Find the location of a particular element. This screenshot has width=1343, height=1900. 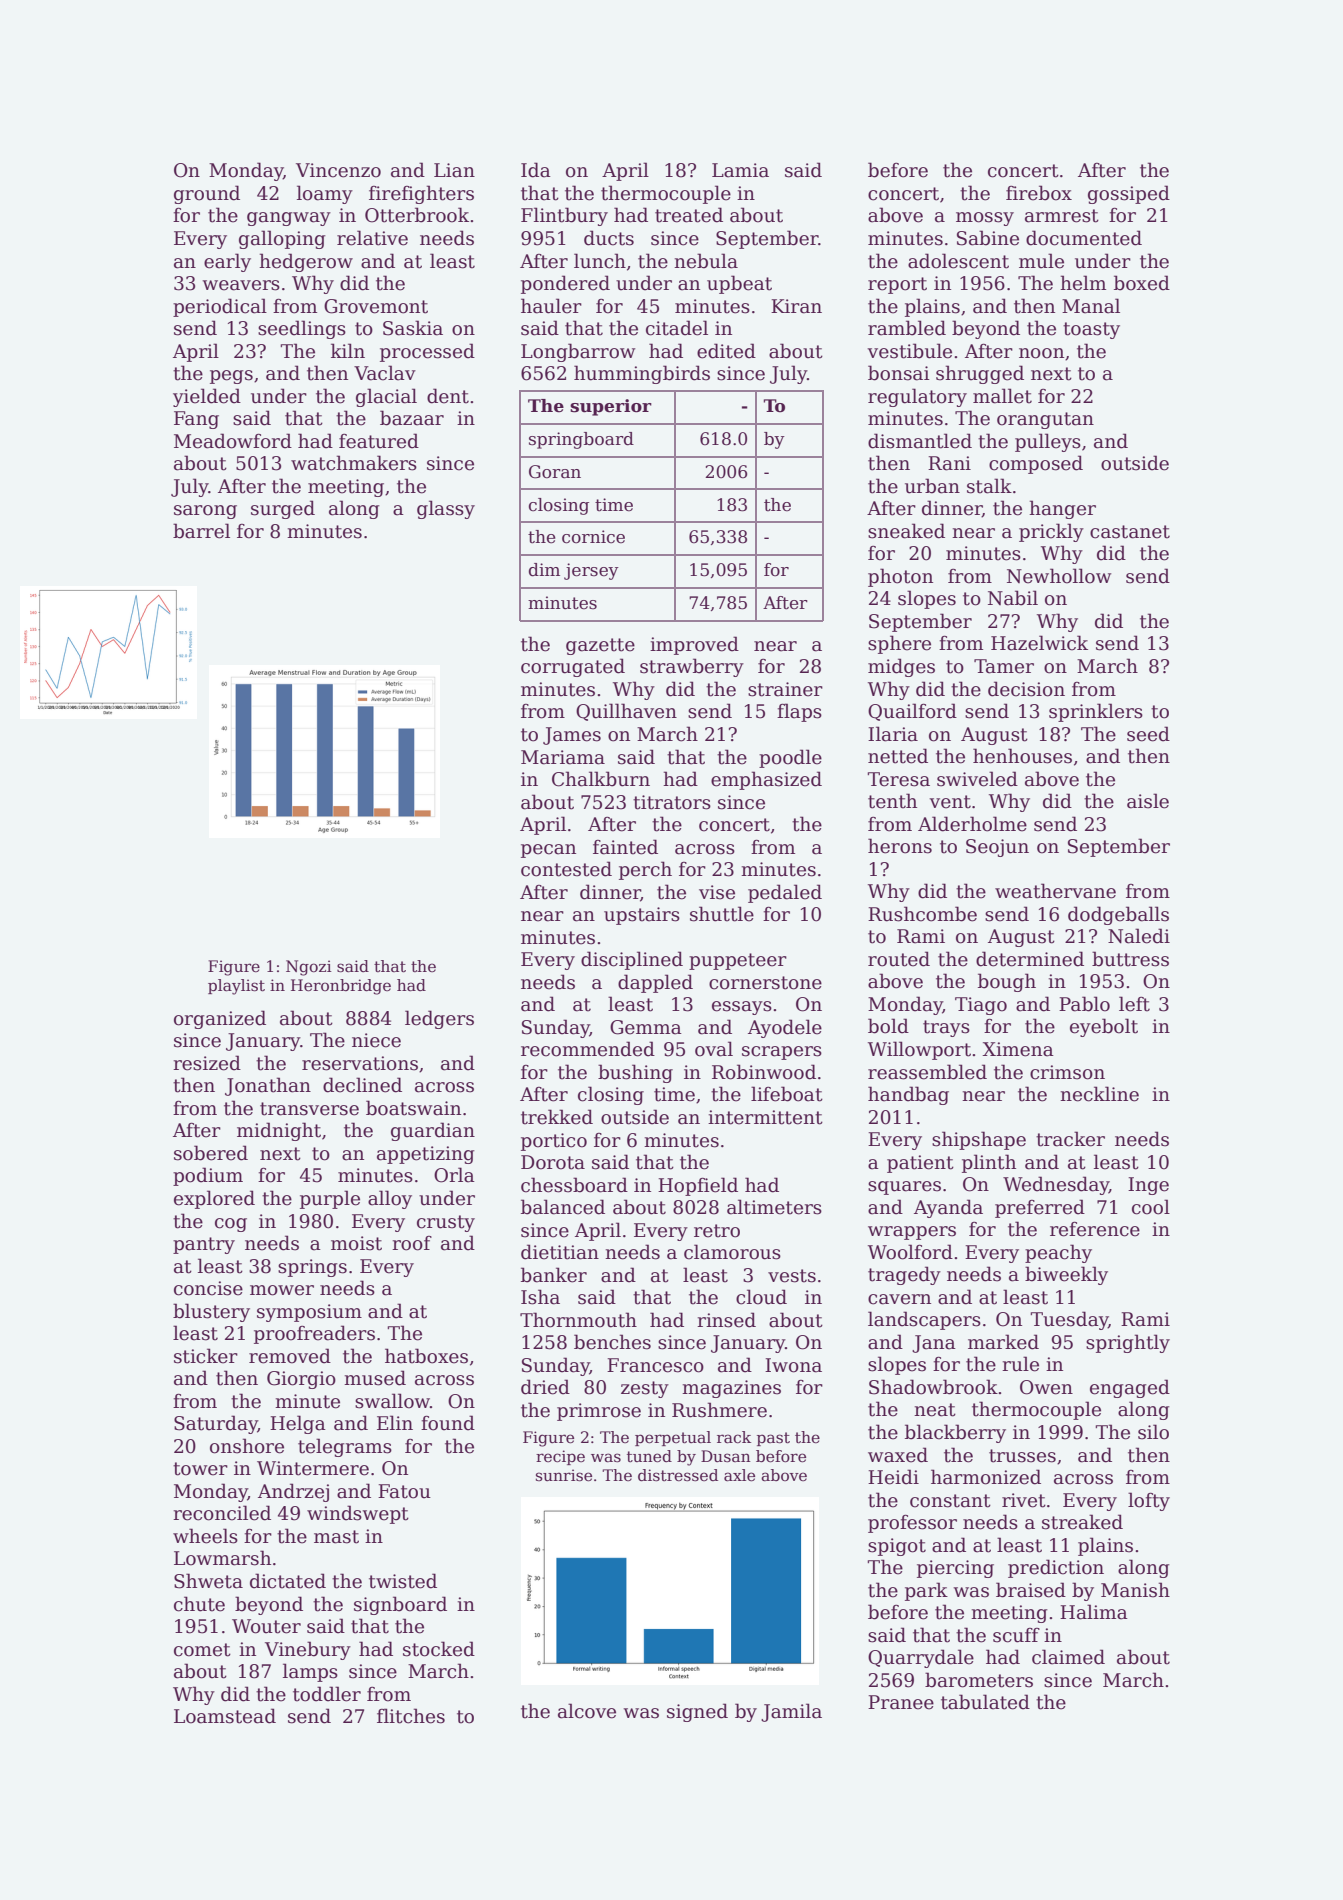

signed is located at coordinates (697, 1712).
